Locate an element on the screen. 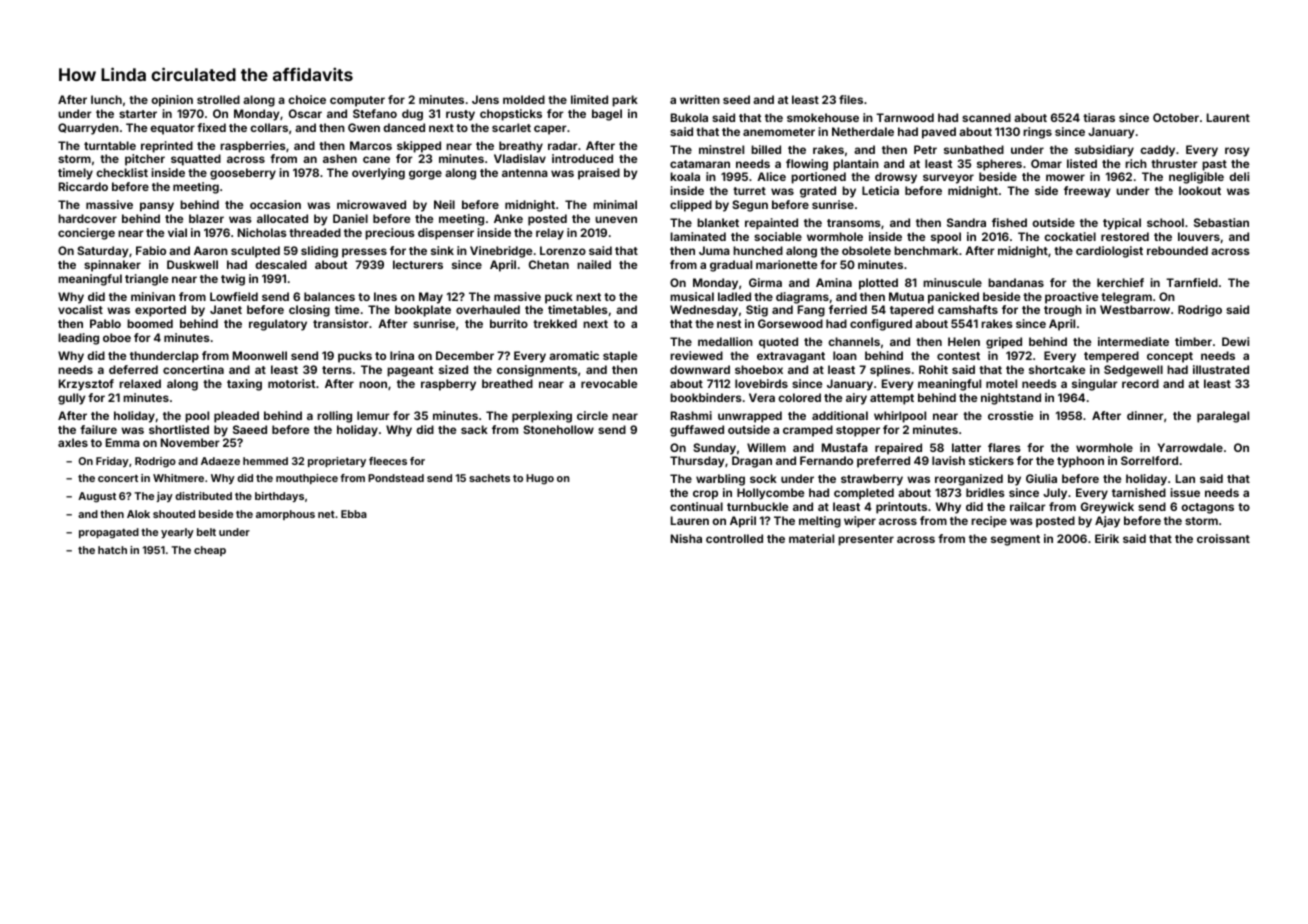 The height and width of the screenshot is (924, 1308). panicked is located at coordinates (953, 298).
